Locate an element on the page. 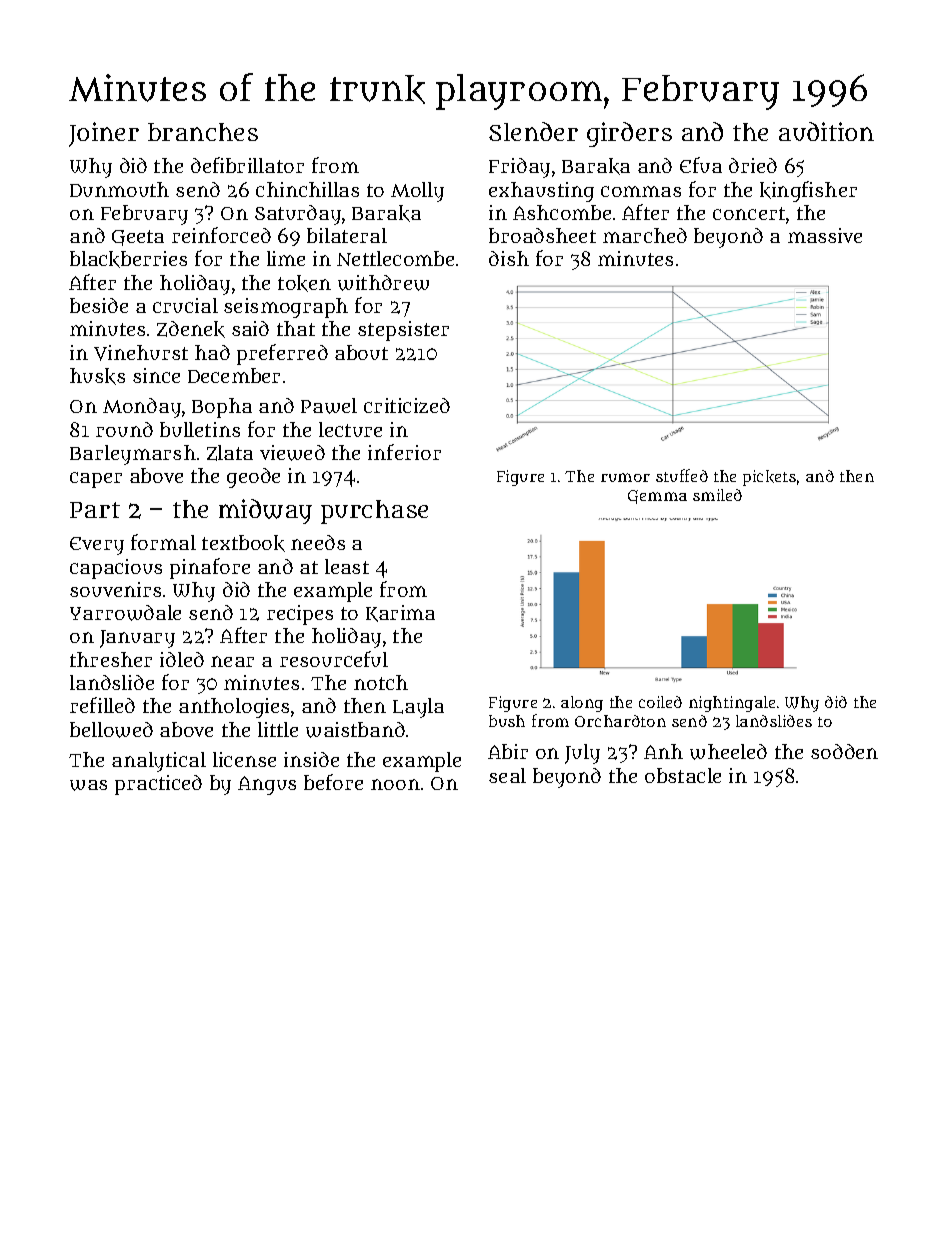 Image resolution: width=952 pixels, height=1233 pixels. seal is located at coordinates (507, 775).
